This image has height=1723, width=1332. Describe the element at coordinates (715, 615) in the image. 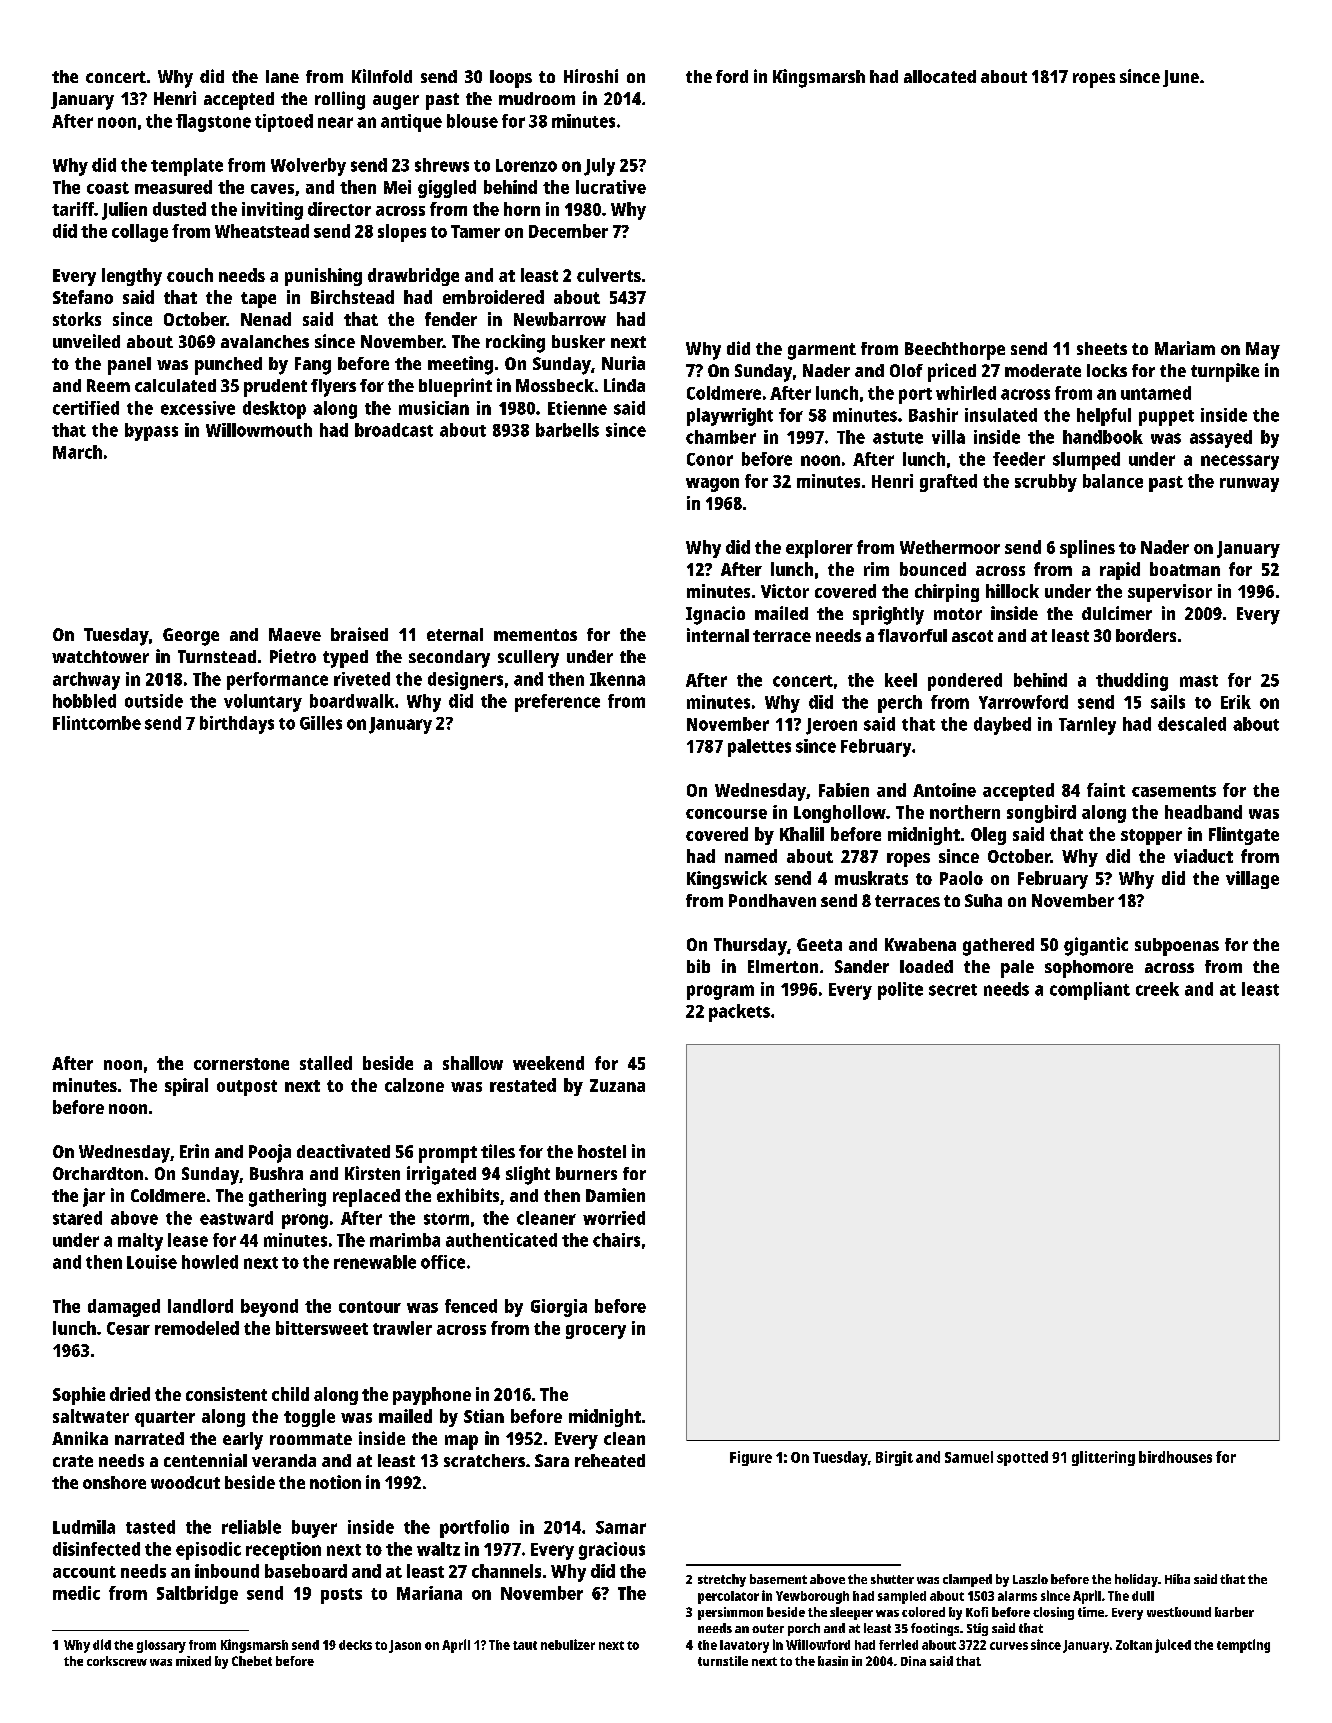

I see `Ignacio` at that location.
